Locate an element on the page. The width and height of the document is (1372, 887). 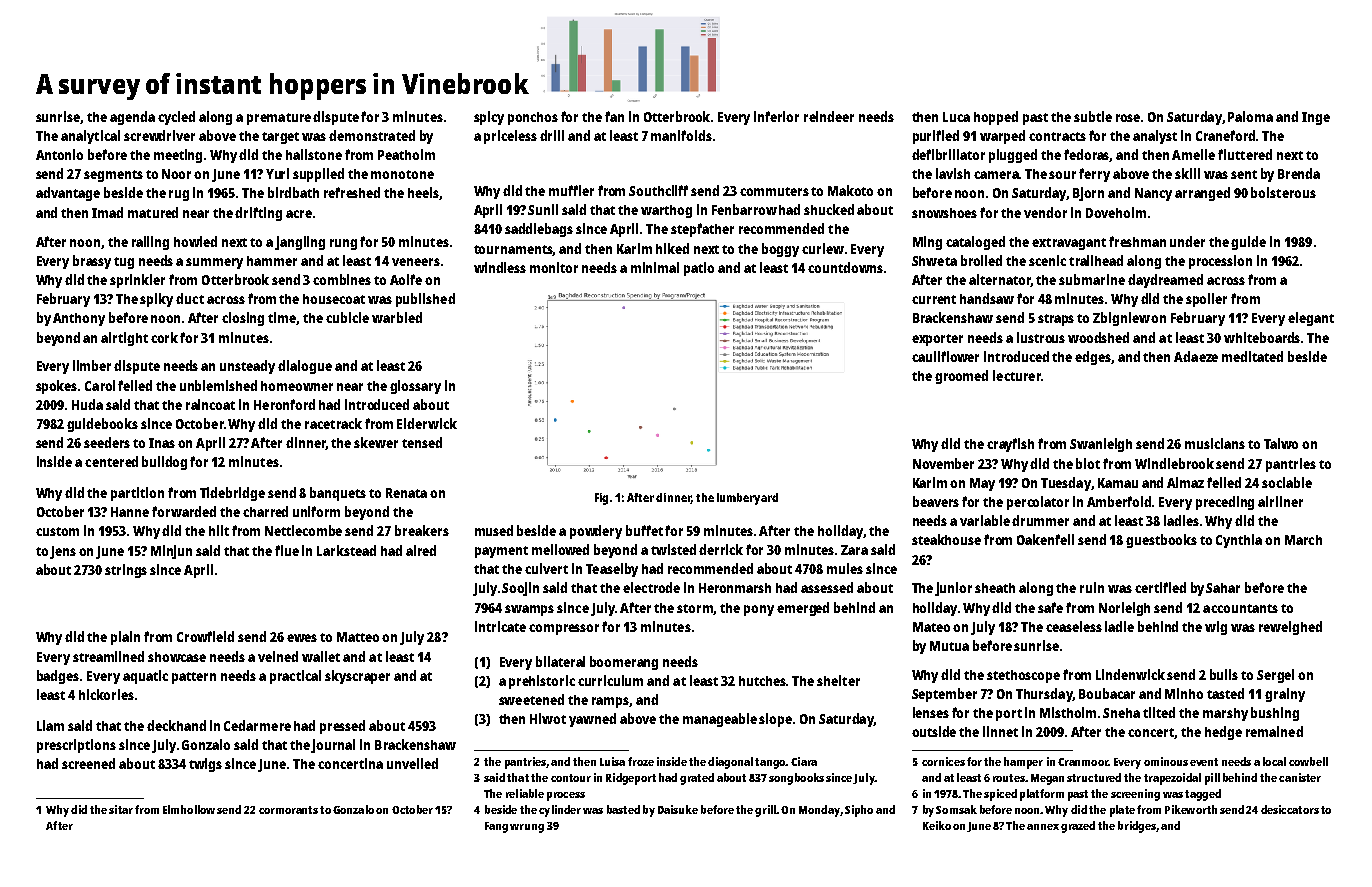
cormorants is located at coordinates (288, 810).
